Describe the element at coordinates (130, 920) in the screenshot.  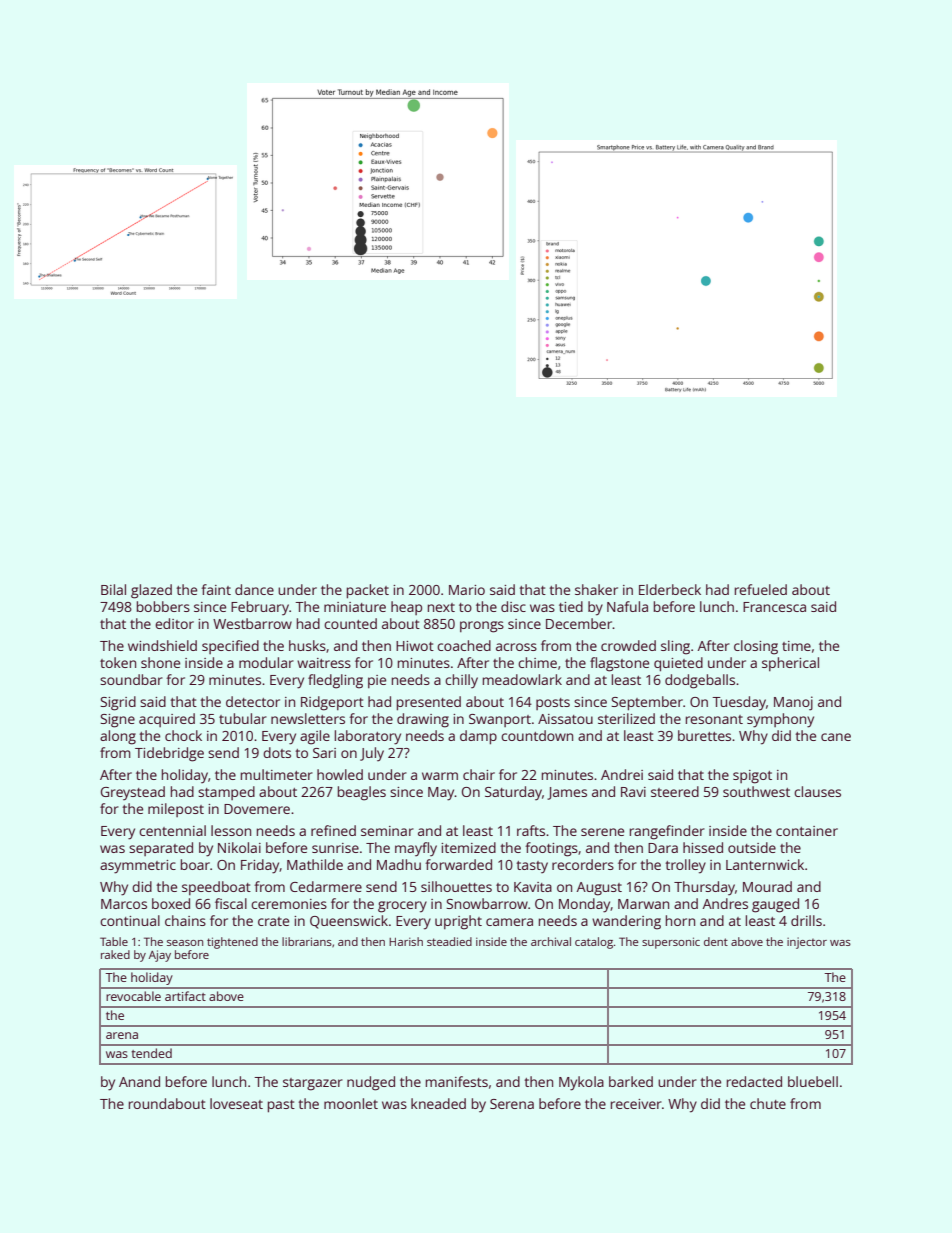
I see `continual` at that location.
